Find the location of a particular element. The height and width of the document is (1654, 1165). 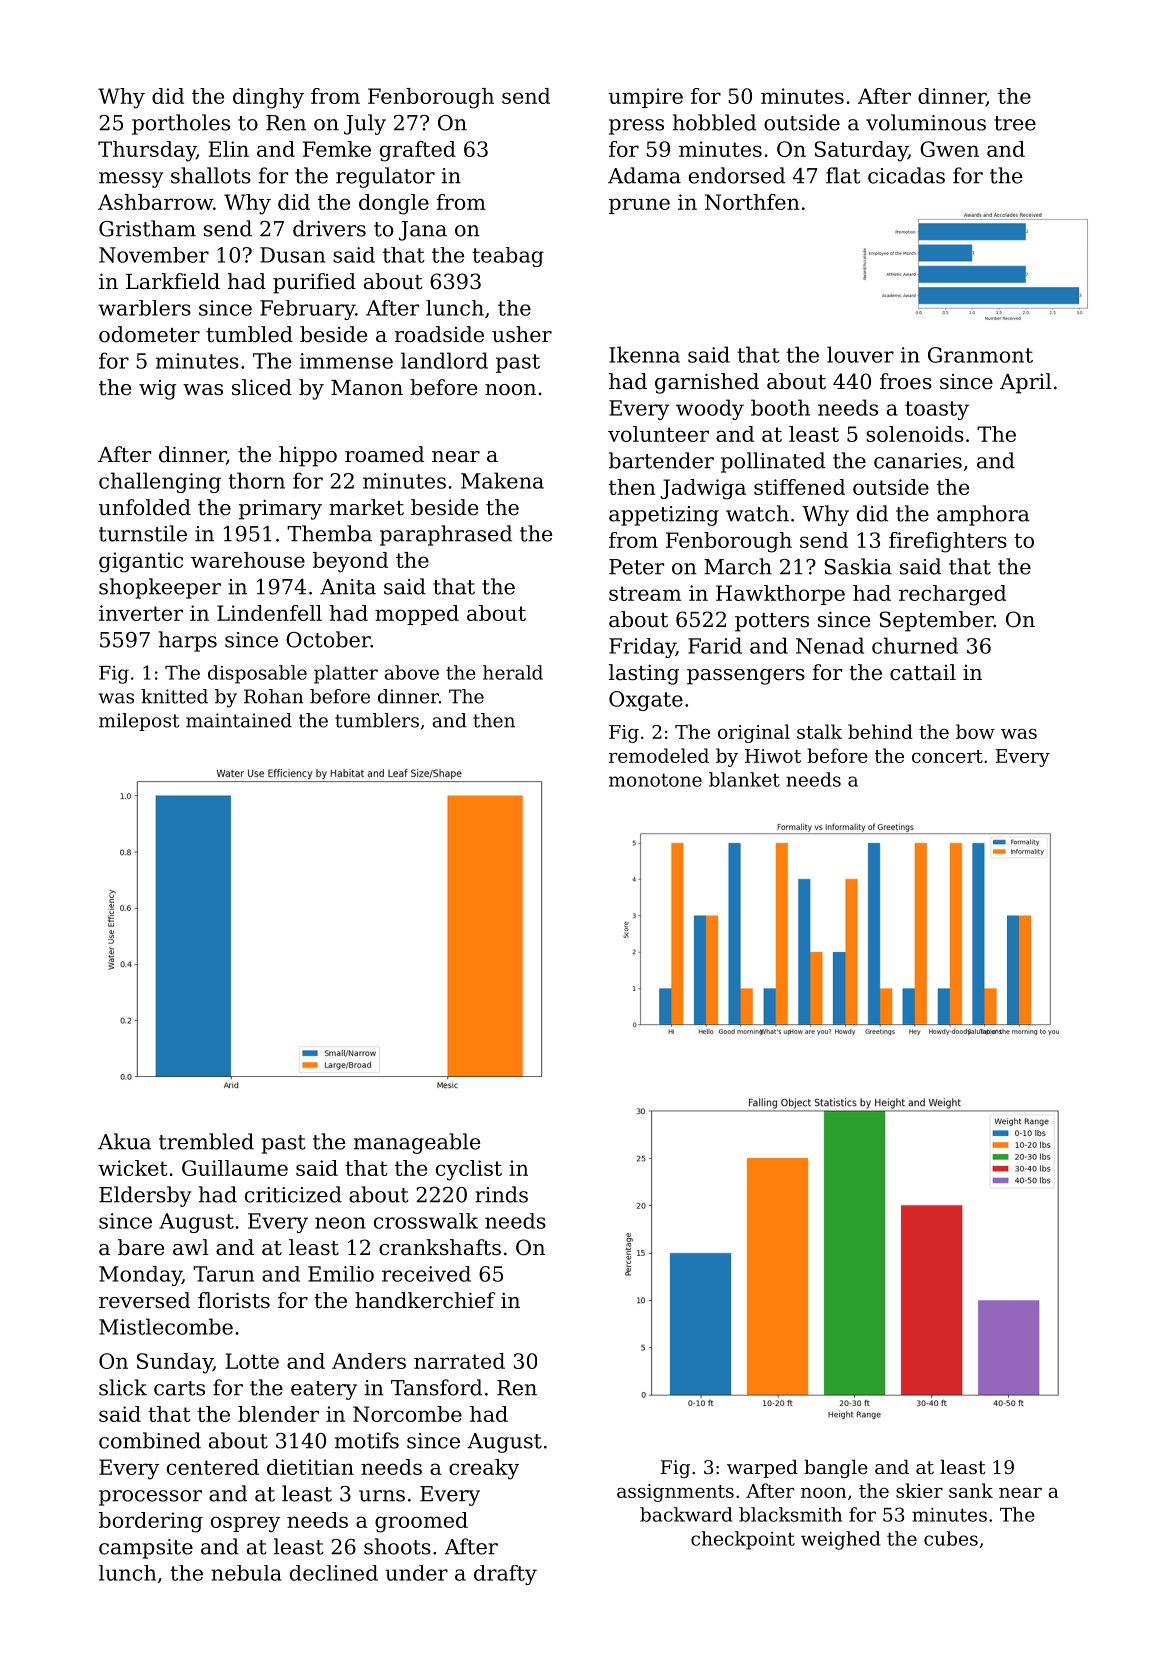

teabag is located at coordinates (508, 257).
